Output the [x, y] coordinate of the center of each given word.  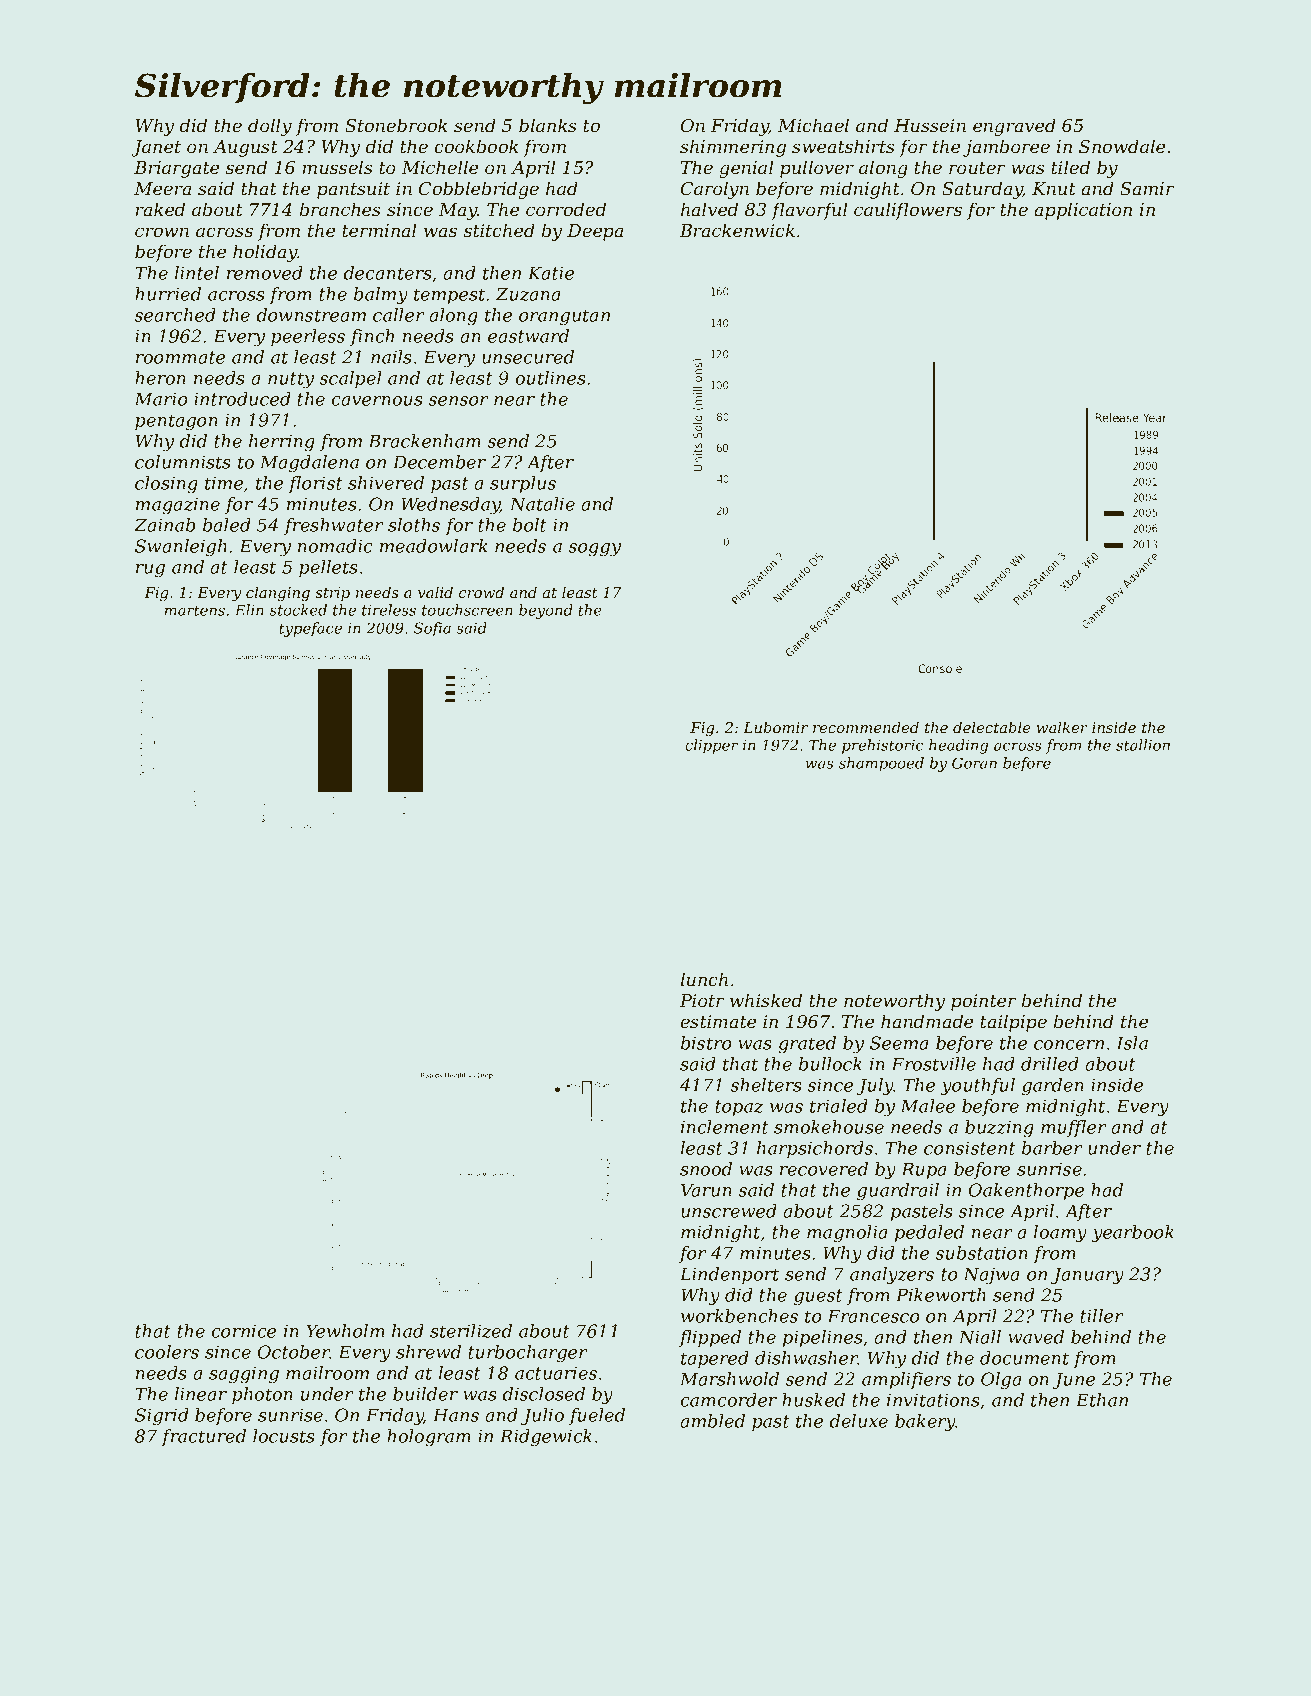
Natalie [542, 504]
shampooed [881, 764]
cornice [244, 1331]
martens [195, 610]
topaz [739, 1108]
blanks [548, 125]
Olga [1001, 1381]
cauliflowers [908, 211]
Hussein [930, 125]
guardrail [898, 1192]
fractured [203, 1437]
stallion [1143, 745]
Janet [156, 148]
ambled [712, 1421]
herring [282, 443]
